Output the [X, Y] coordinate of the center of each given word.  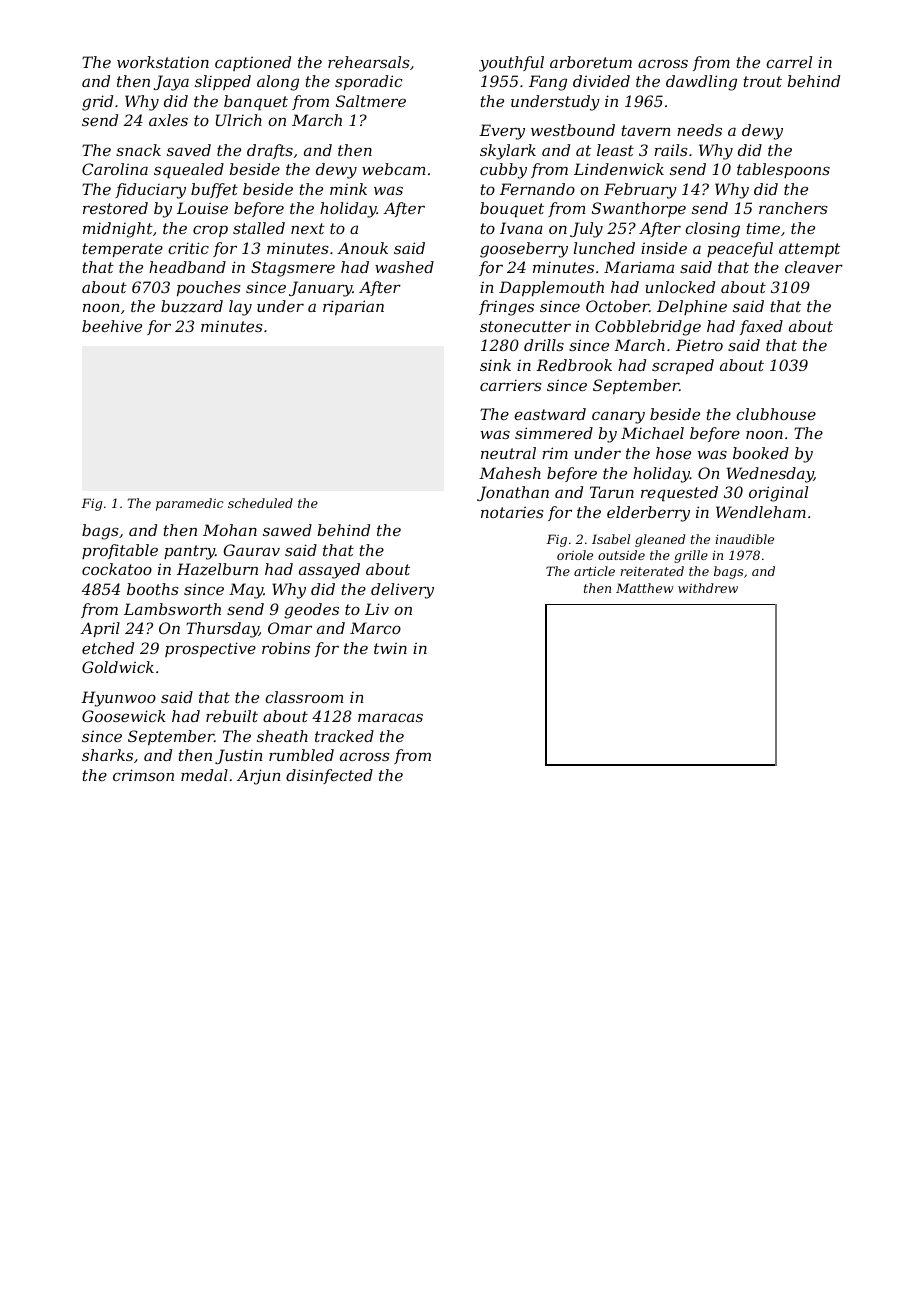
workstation [163, 62]
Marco [375, 628]
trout [763, 81]
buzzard [192, 306]
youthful [511, 64]
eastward [550, 414]
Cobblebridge [648, 328]
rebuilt [232, 716]
